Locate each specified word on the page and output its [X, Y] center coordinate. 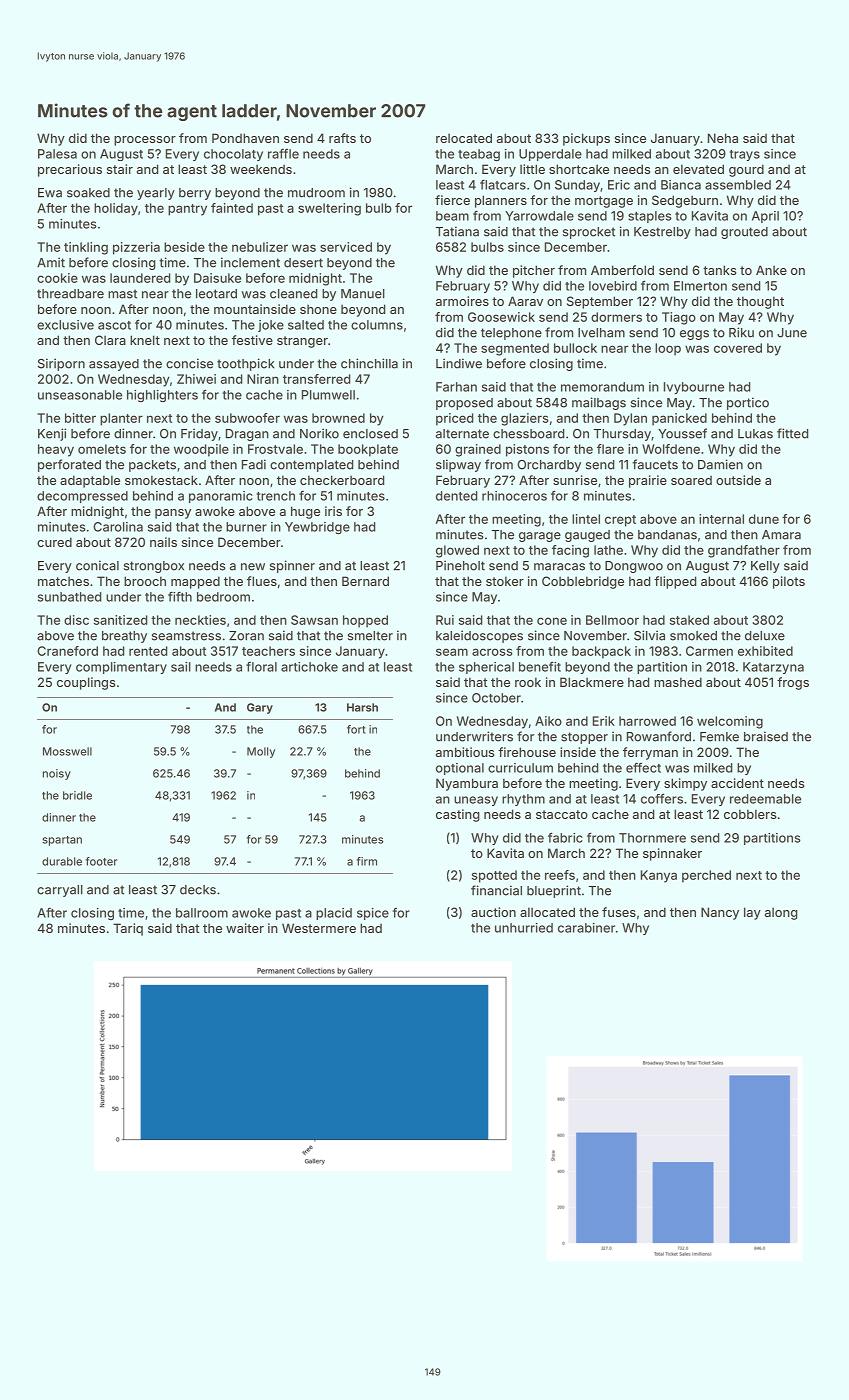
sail [181, 667]
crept [620, 521]
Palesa [57, 154]
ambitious [465, 752]
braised [766, 736]
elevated [698, 169]
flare [610, 449]
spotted [494, 876]
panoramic [221, 497]
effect [643, 768]
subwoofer [247, 418]
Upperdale [550, 155]
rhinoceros [514, 496]
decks [198, 890]
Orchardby [549, 466]
